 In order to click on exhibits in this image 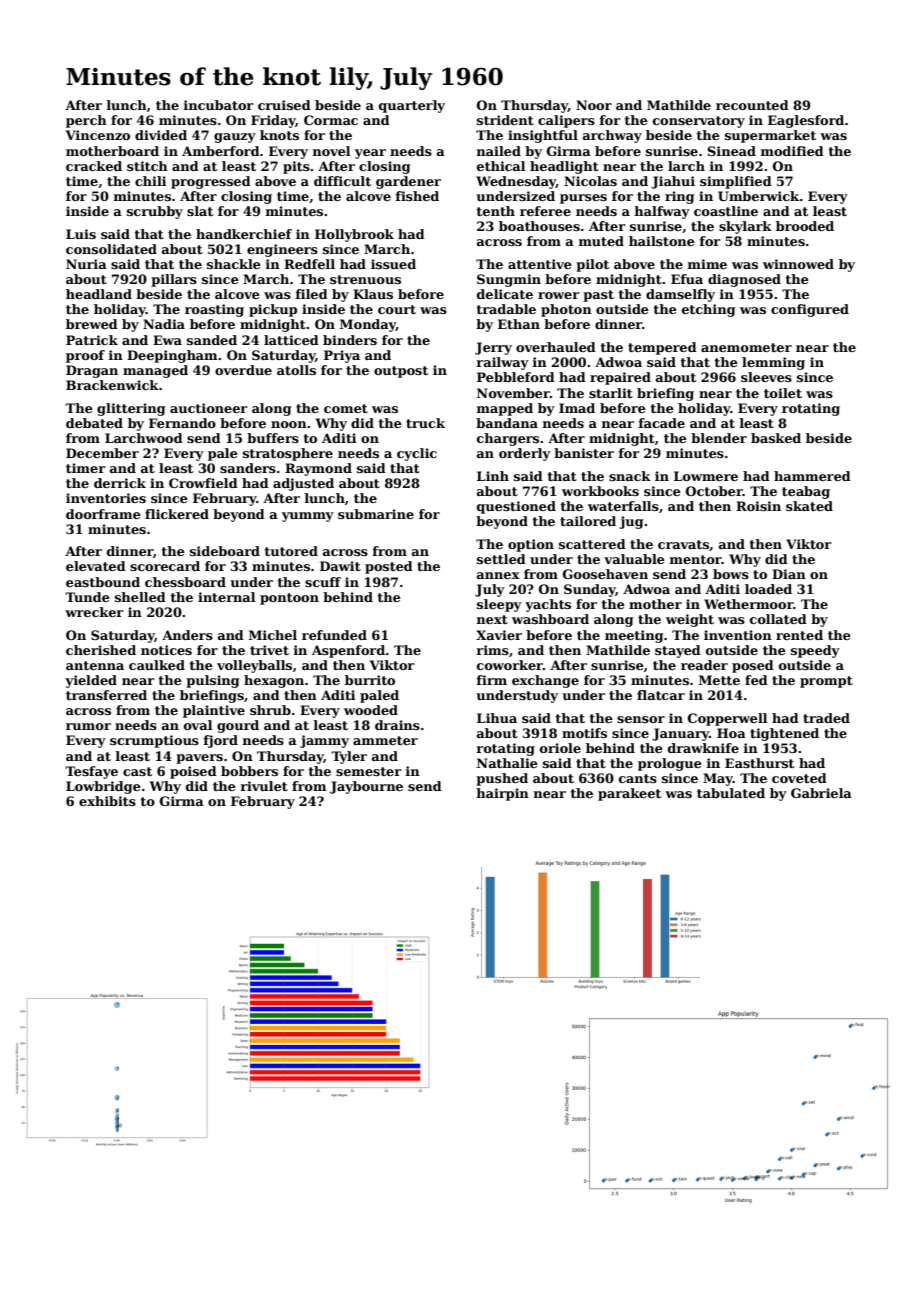, I will do `click(107, 801)`.
